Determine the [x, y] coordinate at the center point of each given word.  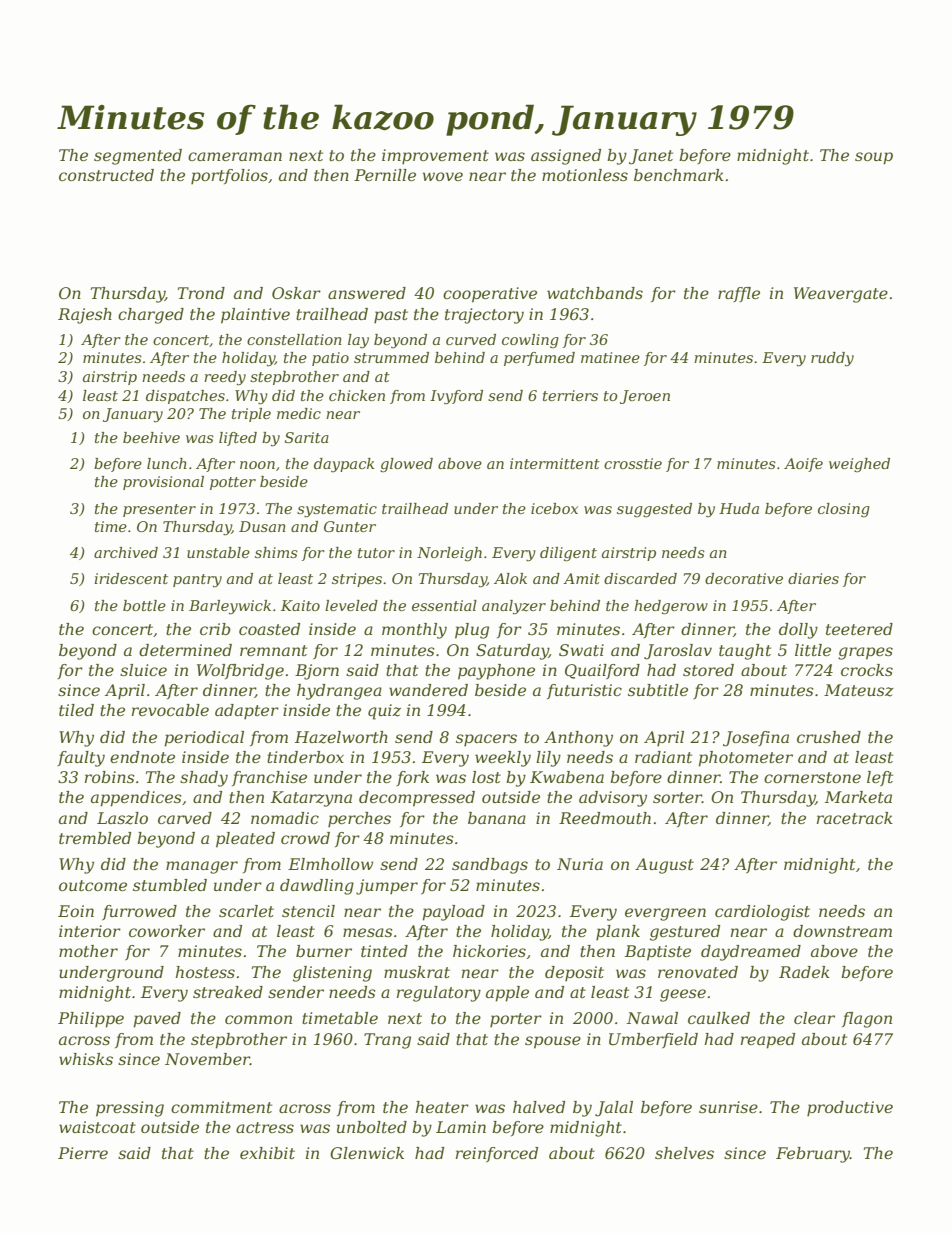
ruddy [832, 359]
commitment [221, 1107]
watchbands [595, 293]
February [813, 1155]
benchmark [679, 175]
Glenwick [367, 1153]
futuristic [584, 691]
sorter [677, 797]
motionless [585, 175]
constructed [106, 175]
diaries [813, 578]
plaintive [255, 316]
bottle [144, 605]
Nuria [580, 864]
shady [204, 779]
